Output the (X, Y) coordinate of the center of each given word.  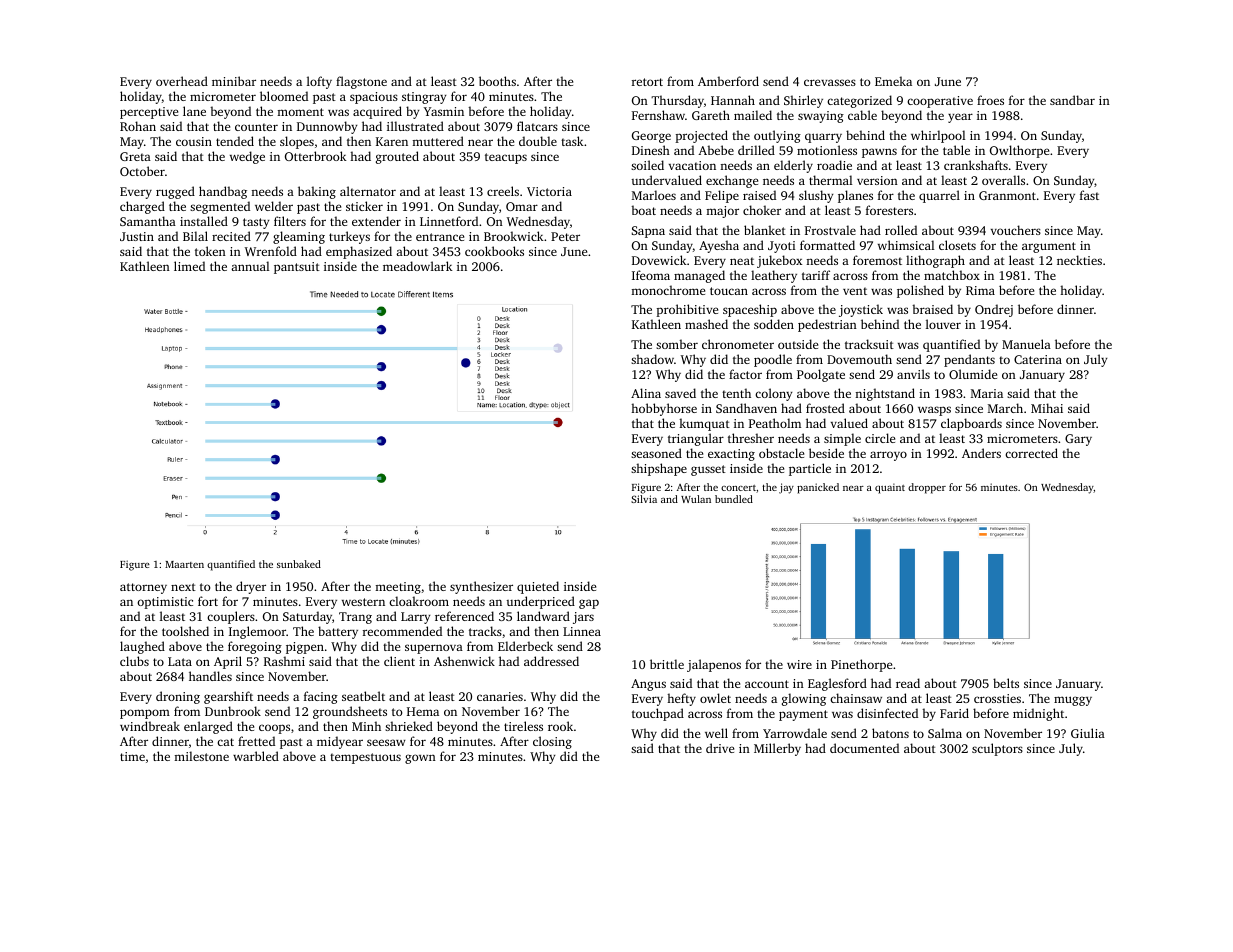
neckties (1079, 260)
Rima (980, 290)
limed (189, 266)
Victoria (549, 191)
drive (720, 748)
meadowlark (418, 266)
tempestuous (365, 758)
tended (235, 141)
